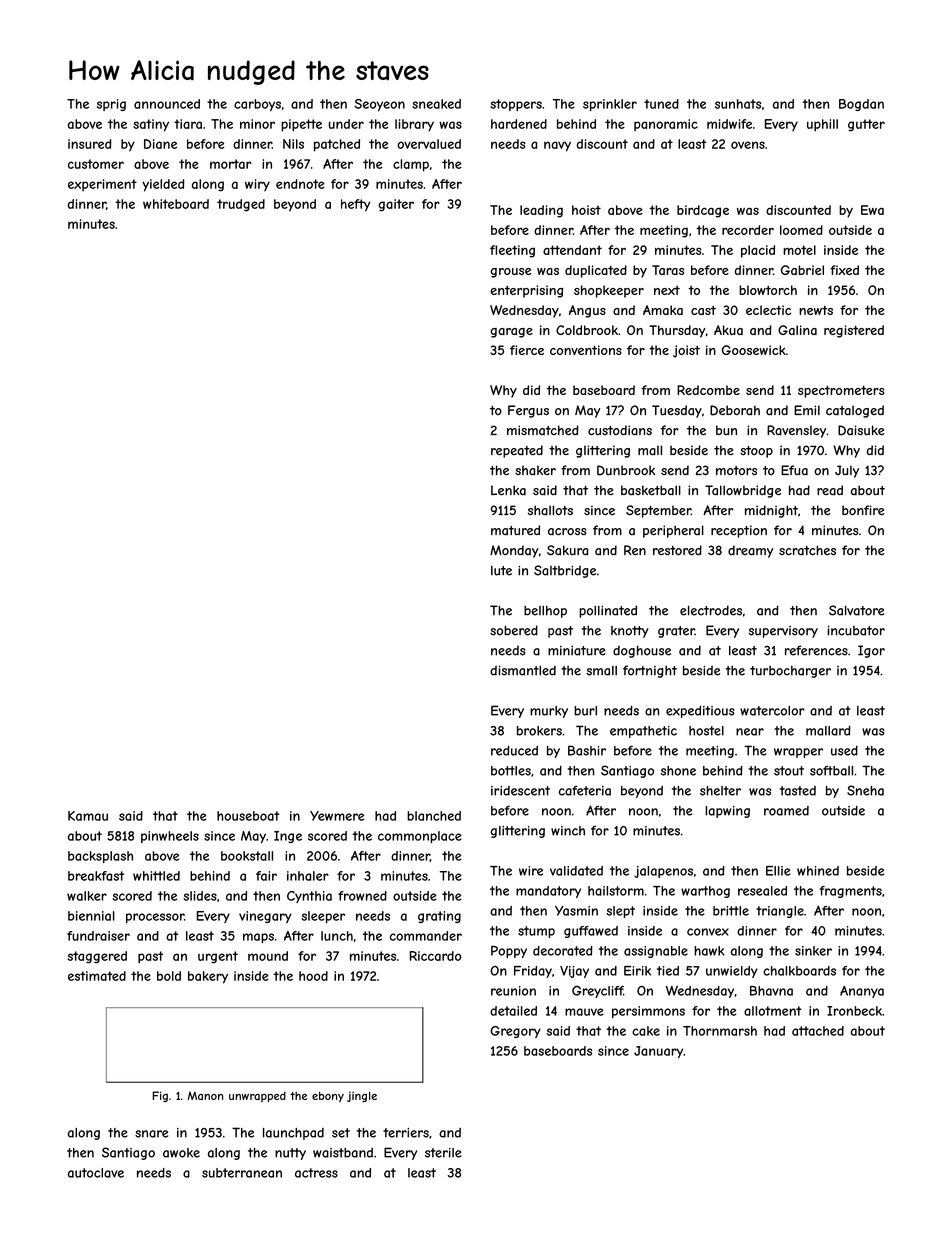 The width and height of the screenshot is (952, 1233). Describe the element at coordinates (720, 791) in the screenshot. I see `shelter` at that location.
